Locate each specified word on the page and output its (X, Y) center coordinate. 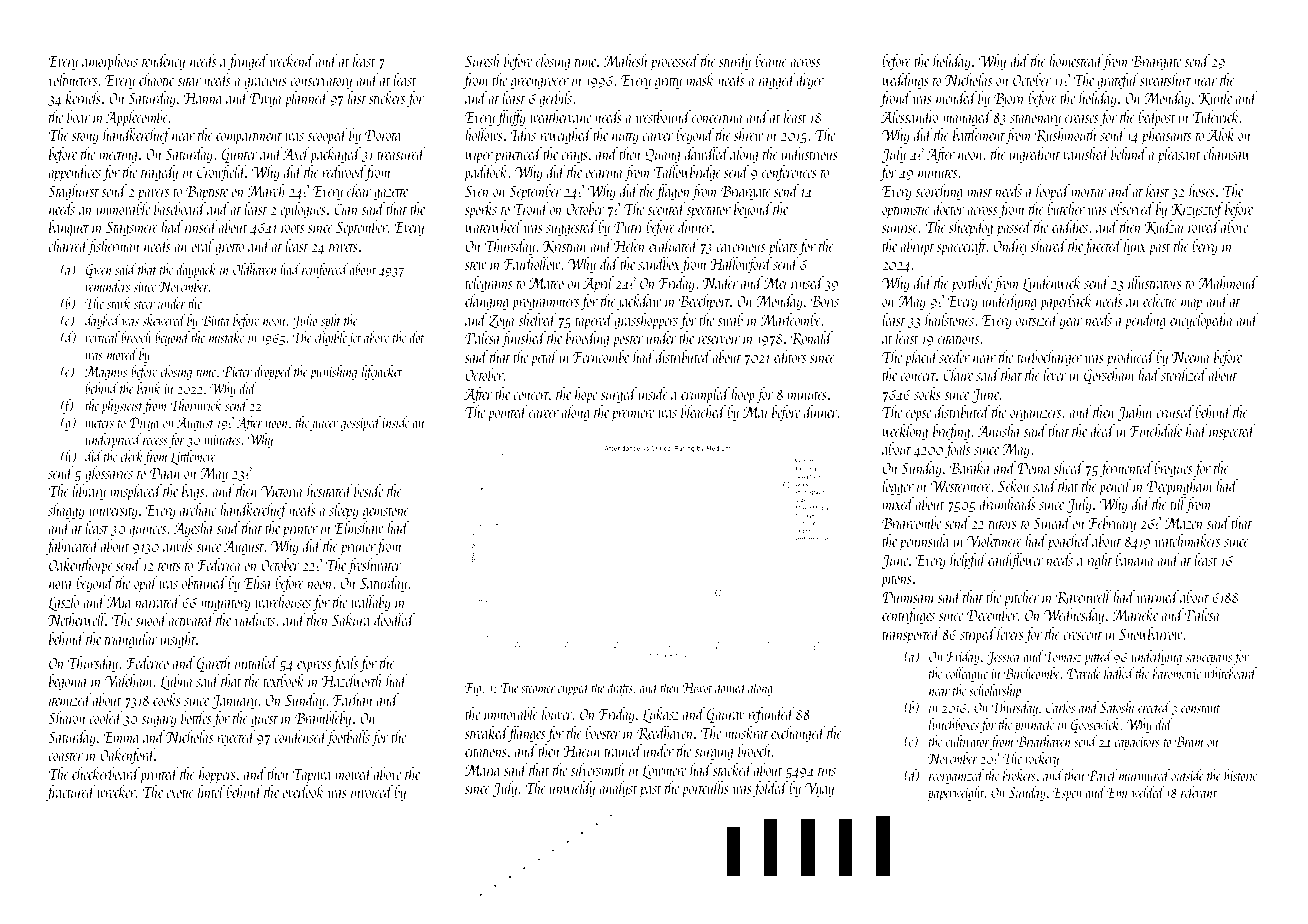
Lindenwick (1051, 284)
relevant (1199, 792)
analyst (618, 789)
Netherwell (77, 619)
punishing (333, 372)
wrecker (116, 791)
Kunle (1215, 98)
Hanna (203, 98)
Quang (662, 155)
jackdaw (639, 302)
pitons (896, 580)
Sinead (1052, 522)
